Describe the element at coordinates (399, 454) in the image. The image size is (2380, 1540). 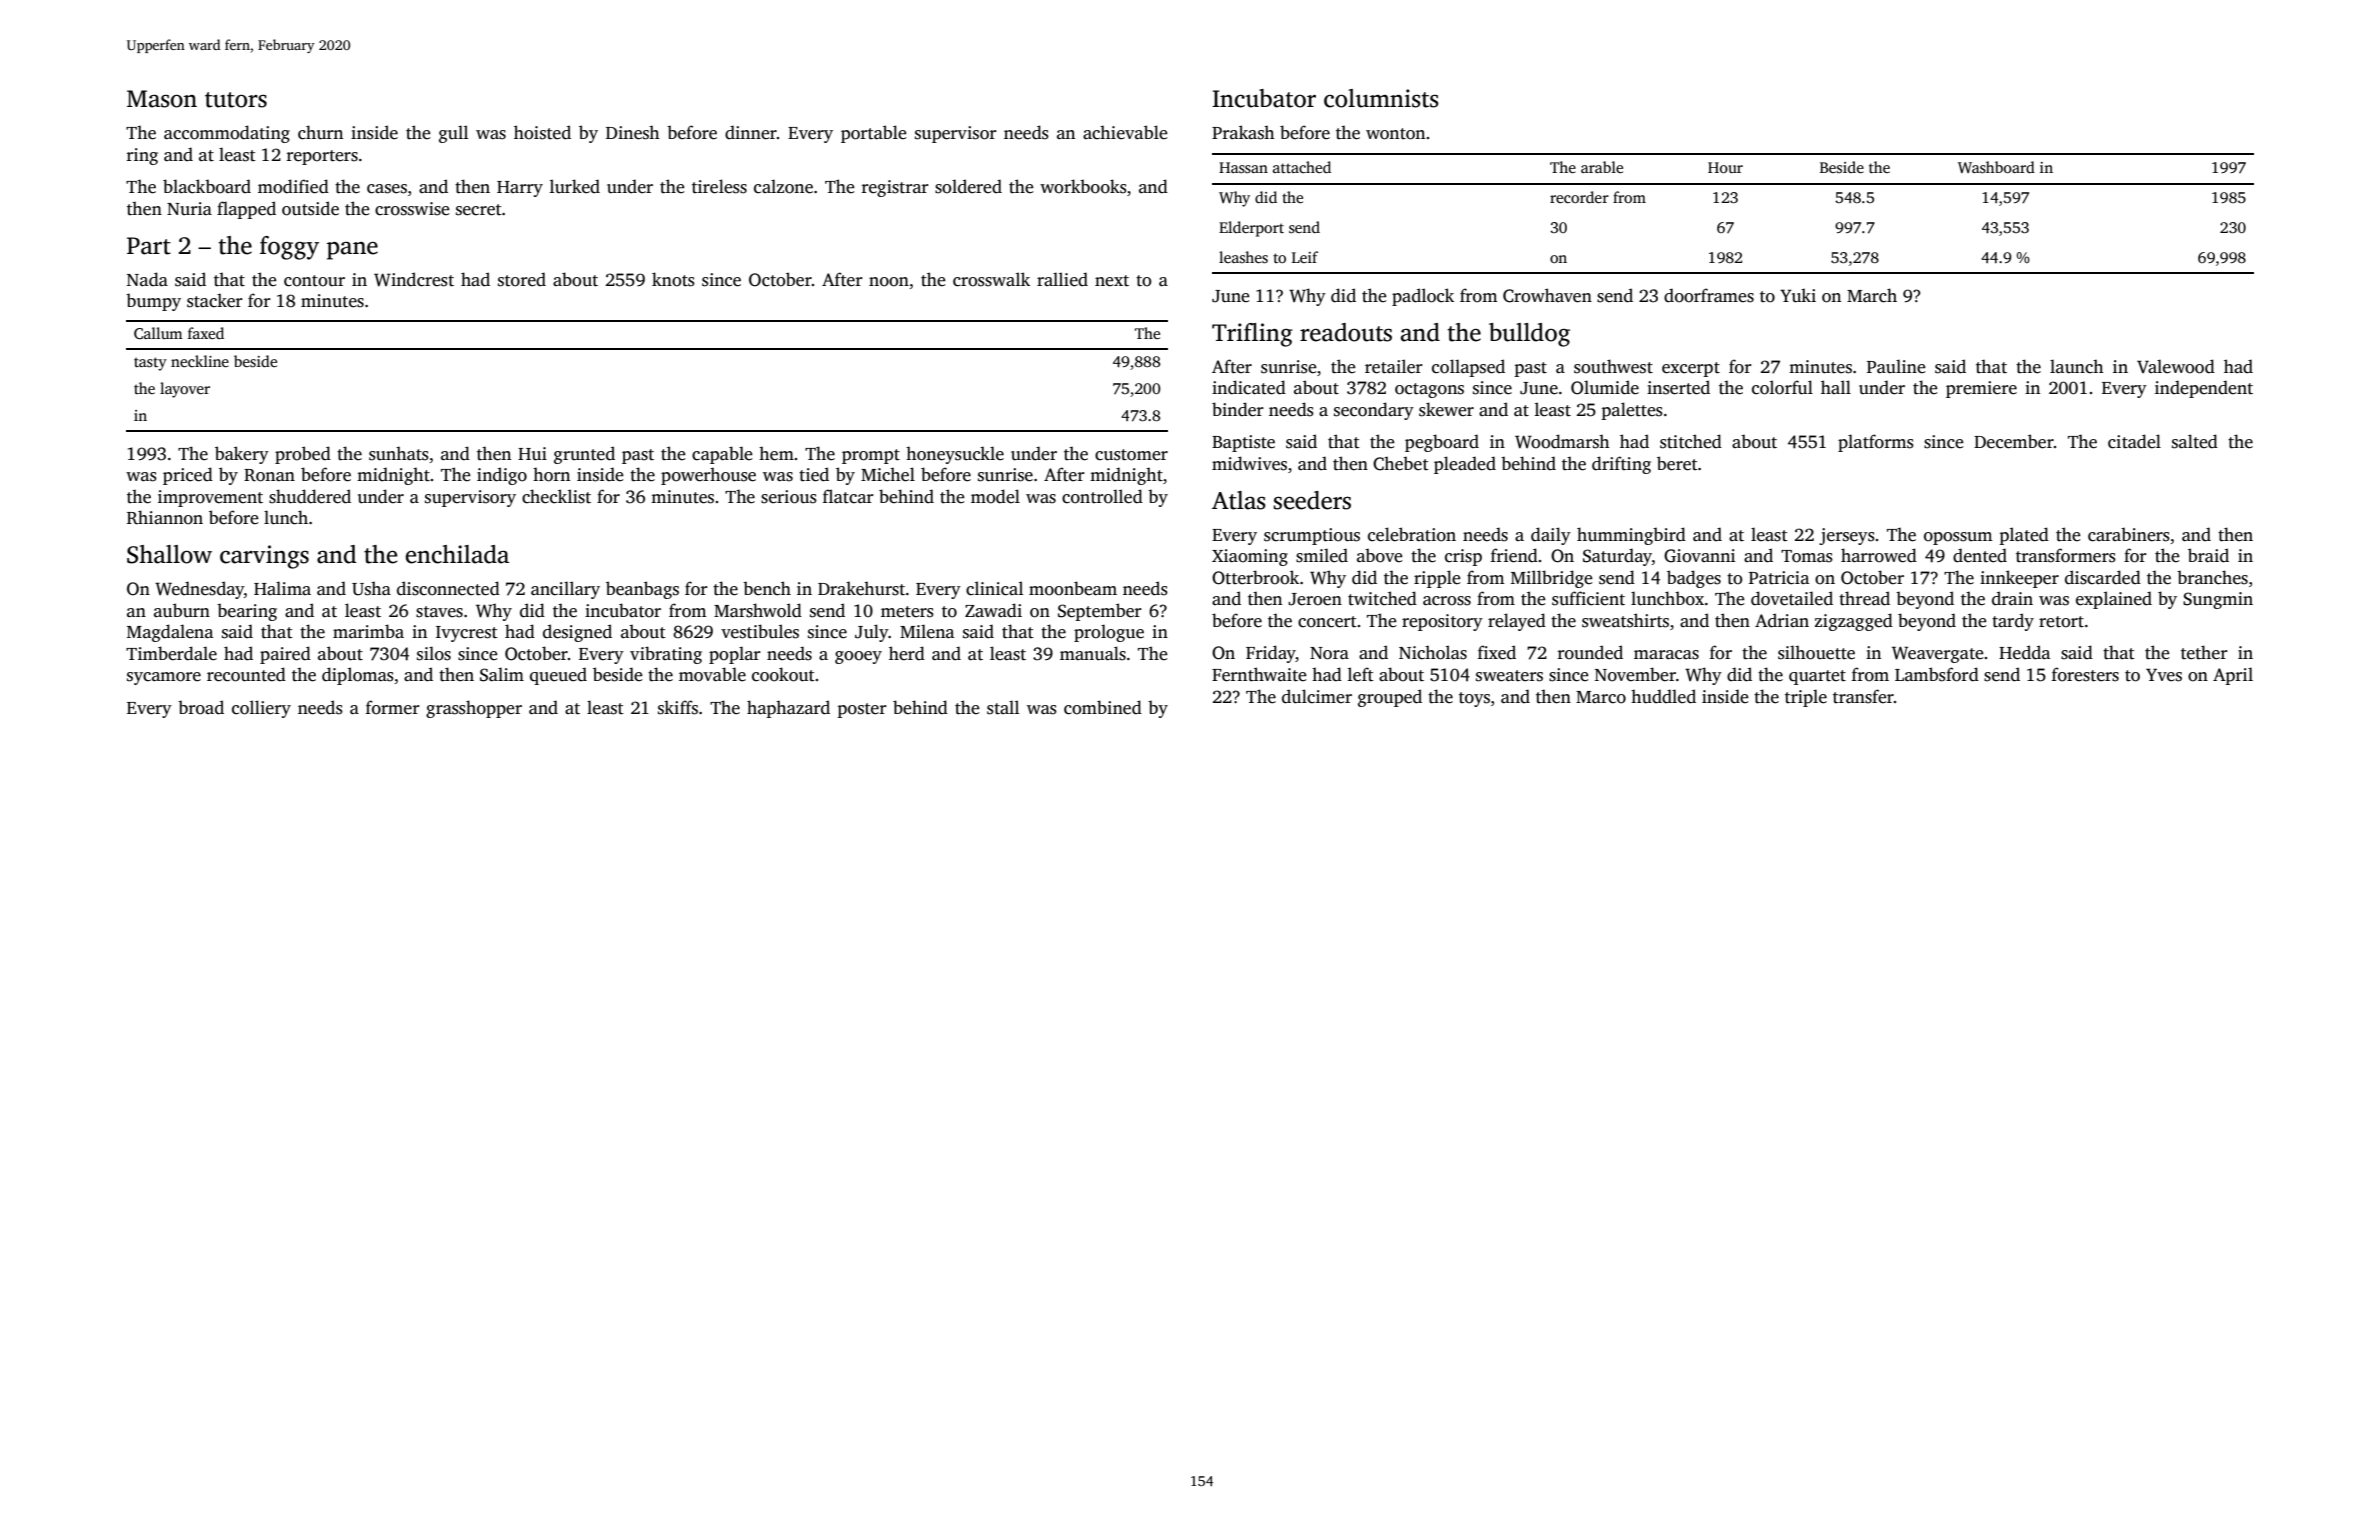
I see `sunhats` at that location.
